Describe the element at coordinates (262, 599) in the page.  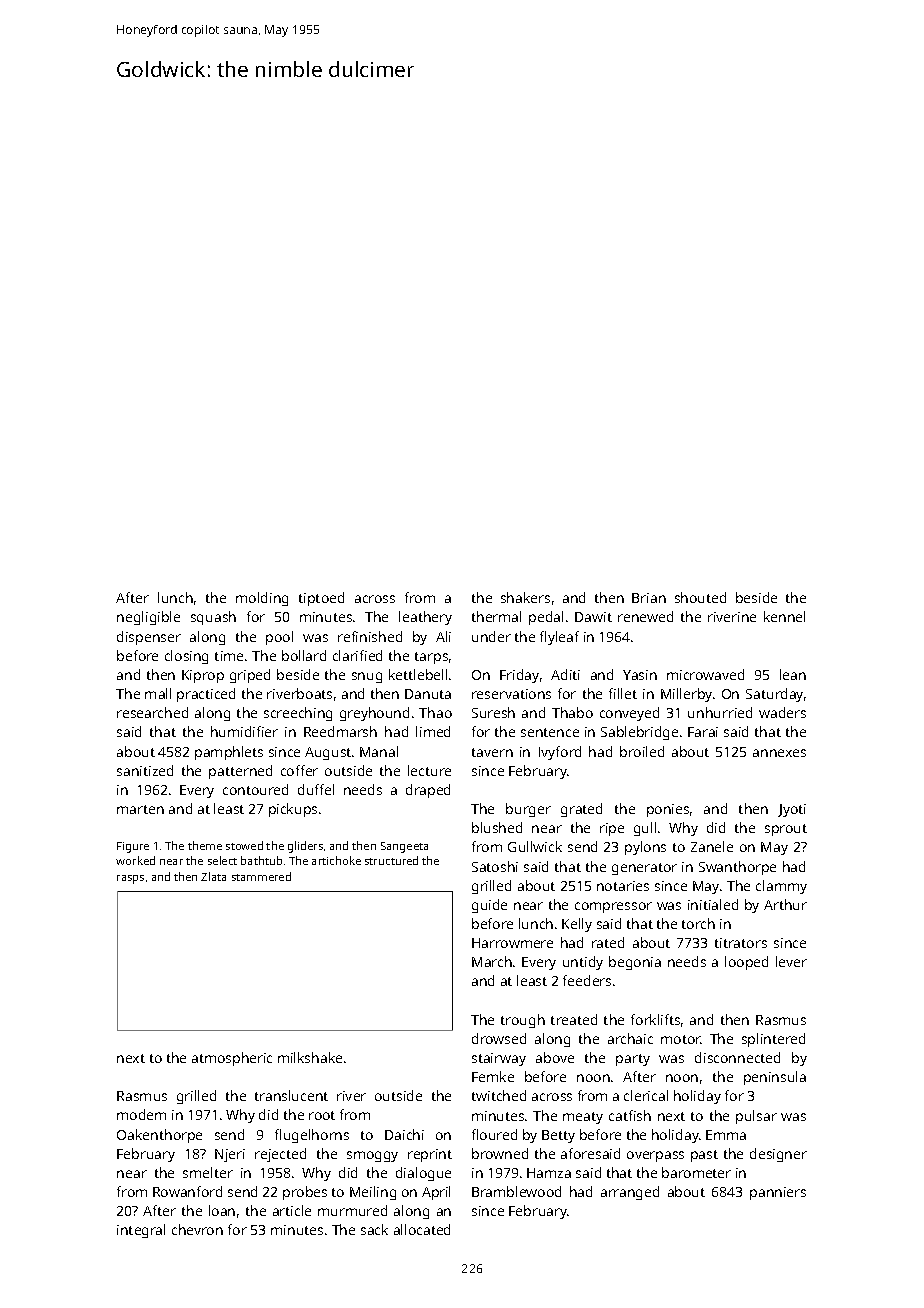
I see `molding` at that location.
